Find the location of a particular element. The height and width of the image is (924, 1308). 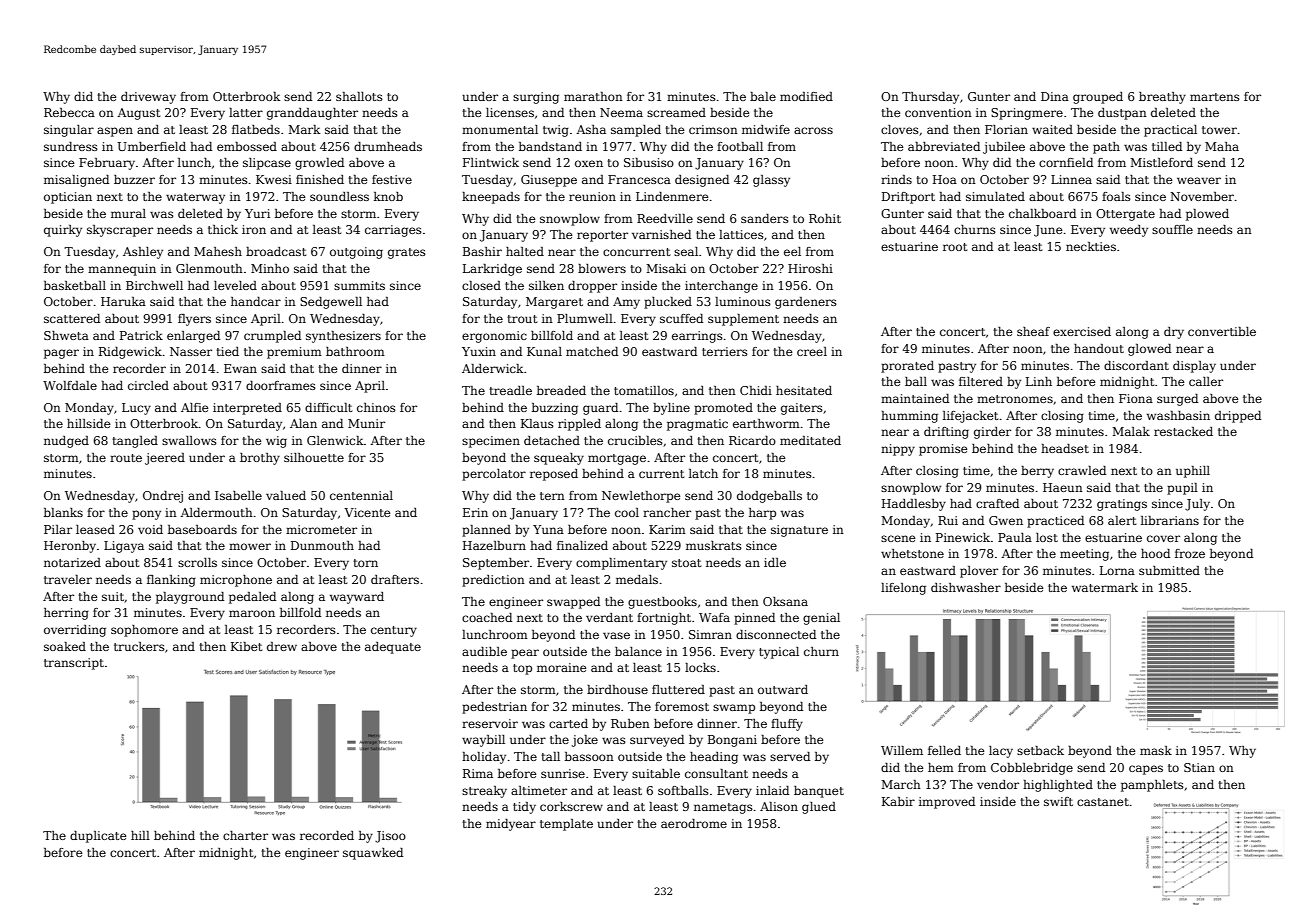

driveway is located at coordinates (148, 98).
